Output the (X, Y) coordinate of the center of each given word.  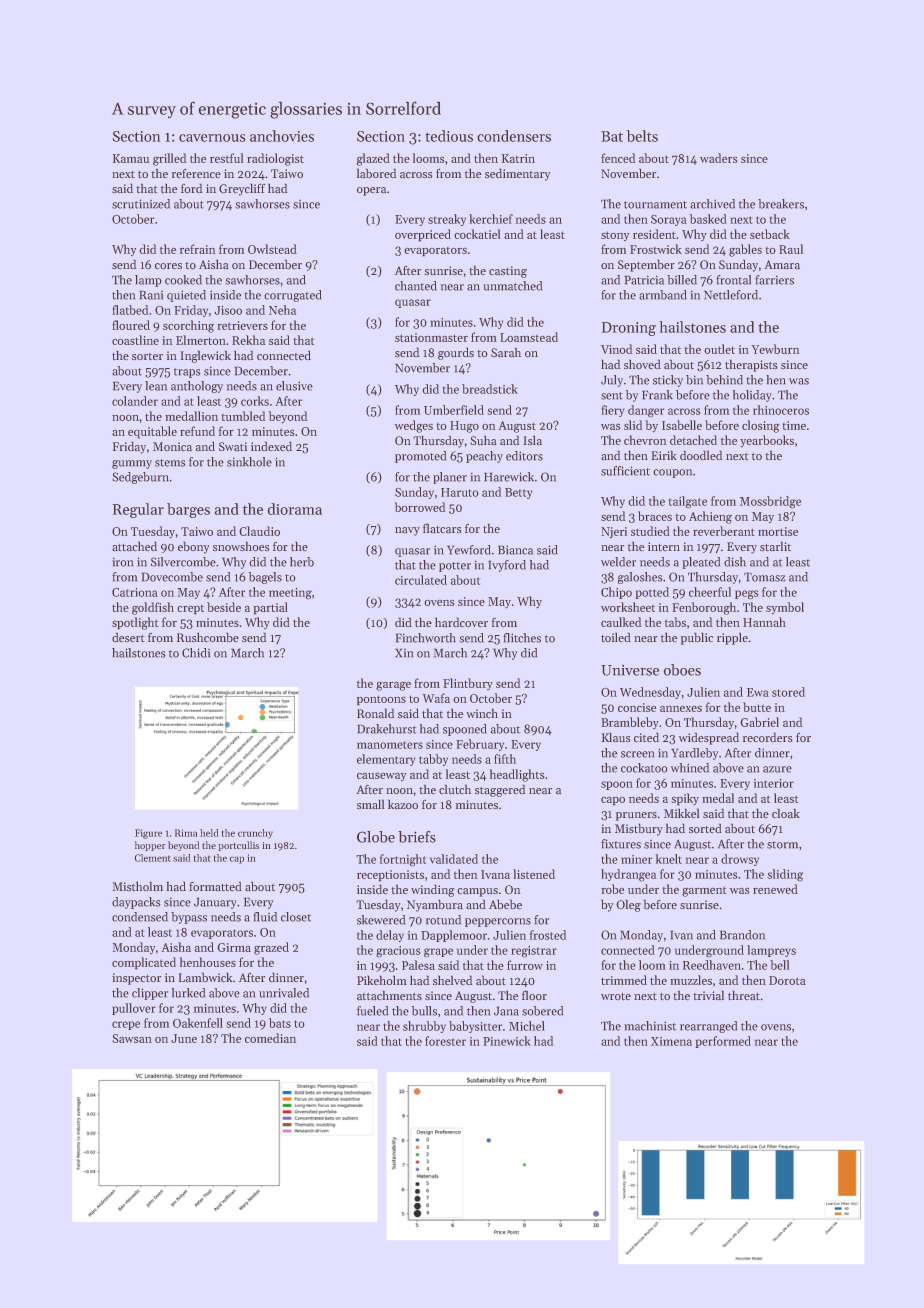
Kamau (131, 158)
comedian (270, 1038)
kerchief (491, 219)
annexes (681, 708)
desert (128, 637)
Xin (404, 653)
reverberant (724, 531)
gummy (132, 464)
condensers (514, 136)
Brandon (742, 935)
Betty (518, 493)
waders (719, 158)
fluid (265, 917)
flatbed (130, 310)
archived (712, 204)
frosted (548, 935)
